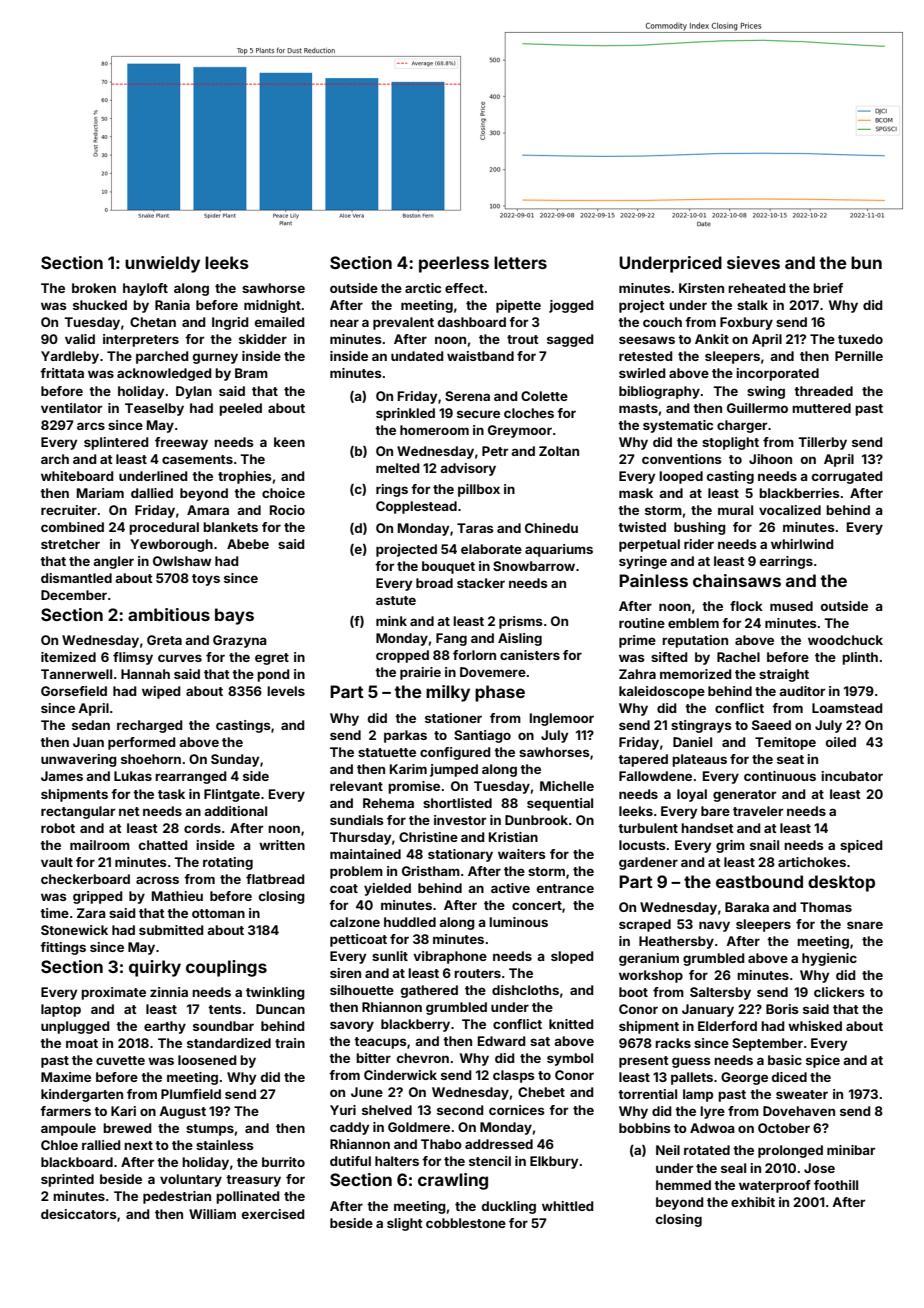 Image resolution: width=924 pixels, height=1308 pixels. What do you see at coordinates (405, 414) in the screenshot?
I see `sprinkled` at bounding box center [405, 414].
